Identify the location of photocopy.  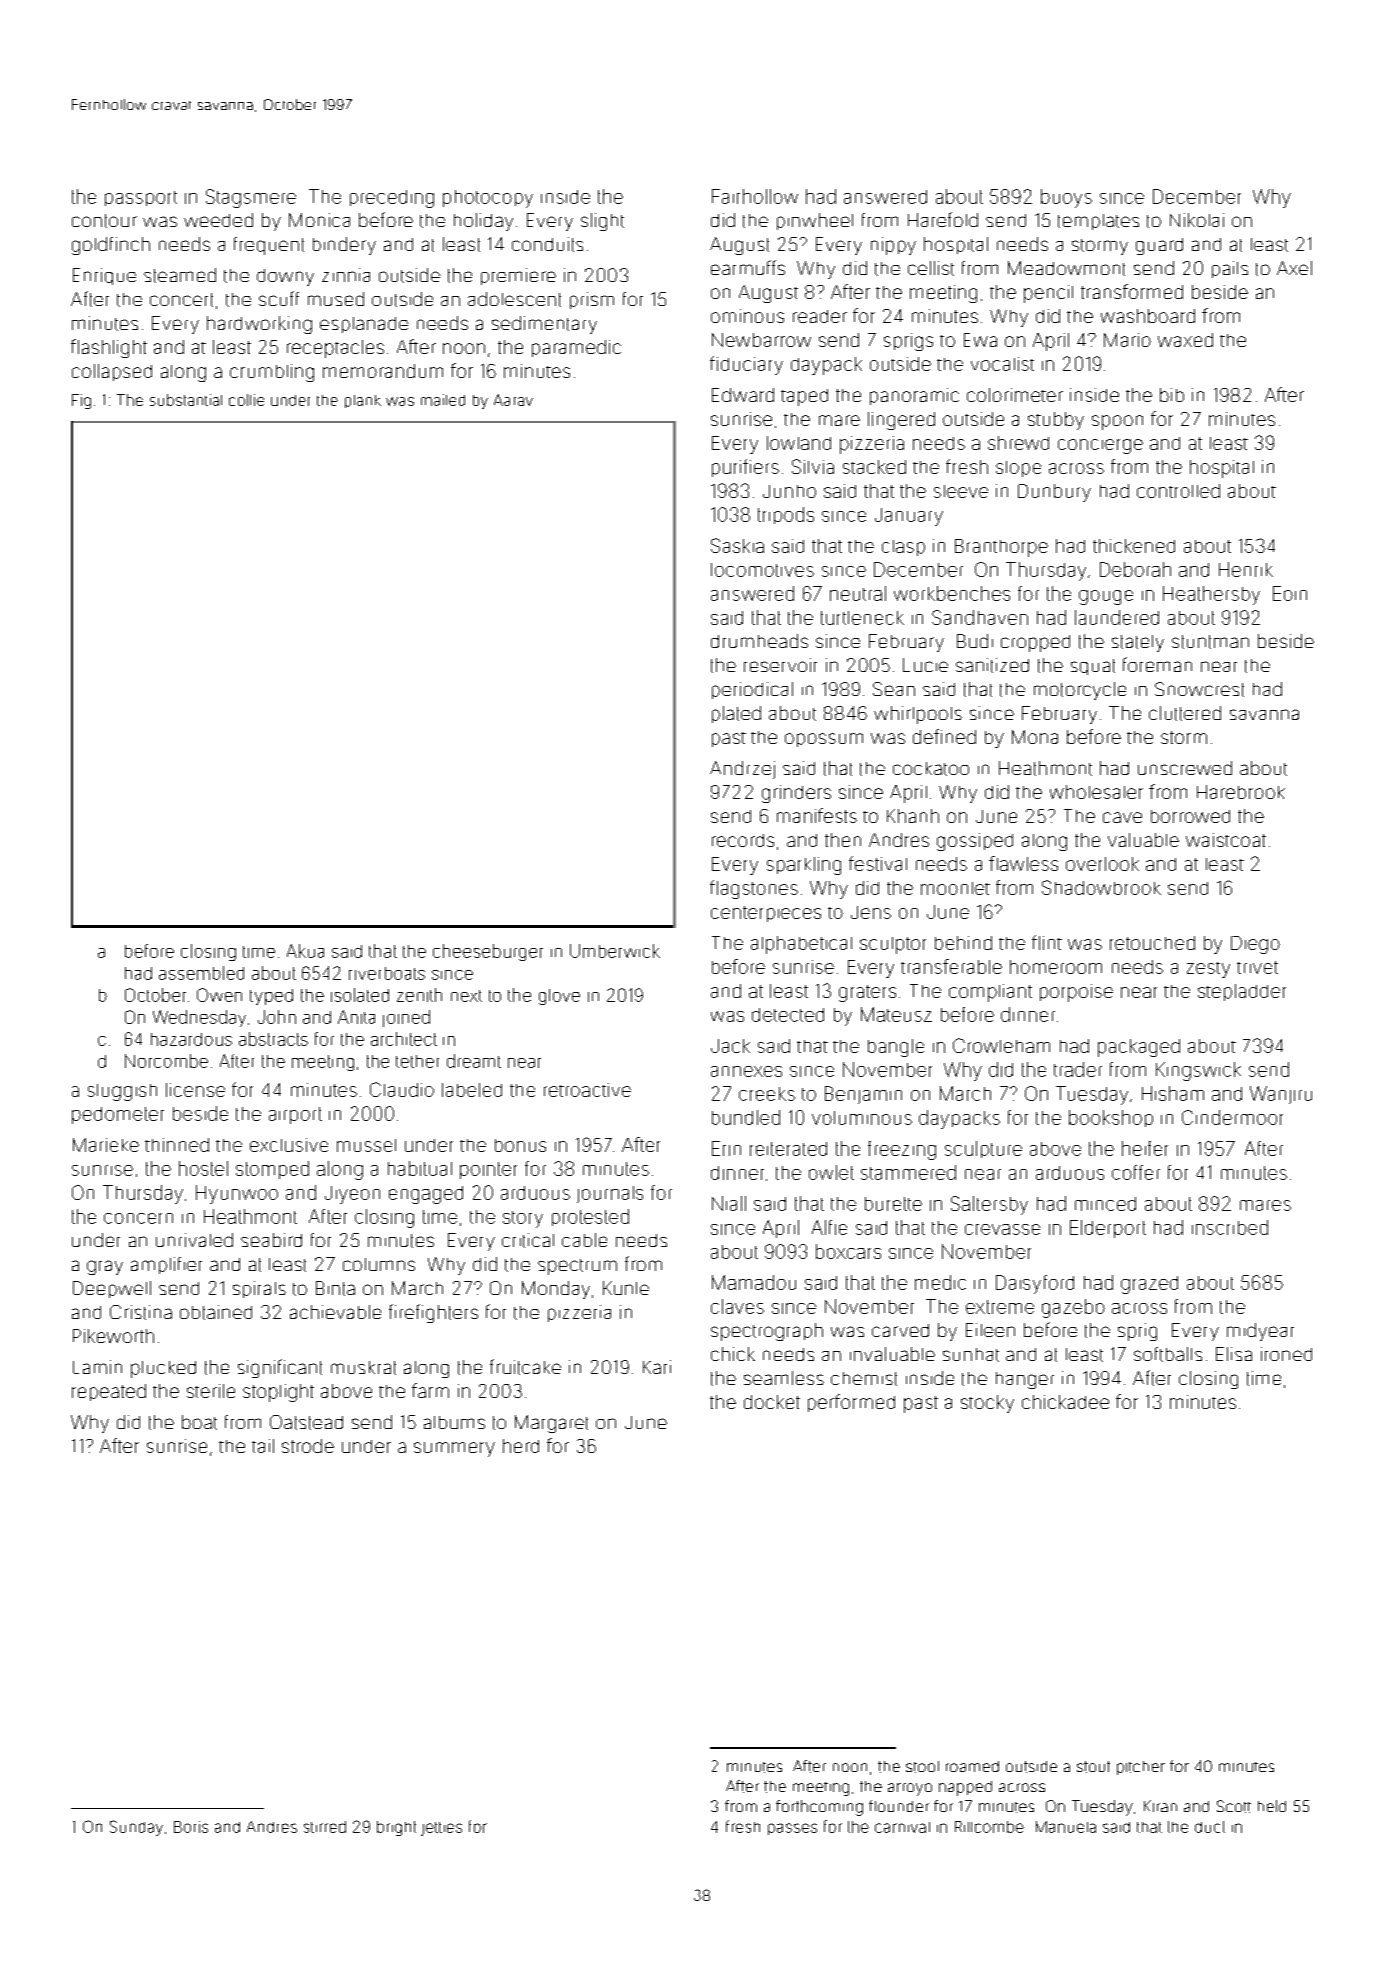
(488, 199).
